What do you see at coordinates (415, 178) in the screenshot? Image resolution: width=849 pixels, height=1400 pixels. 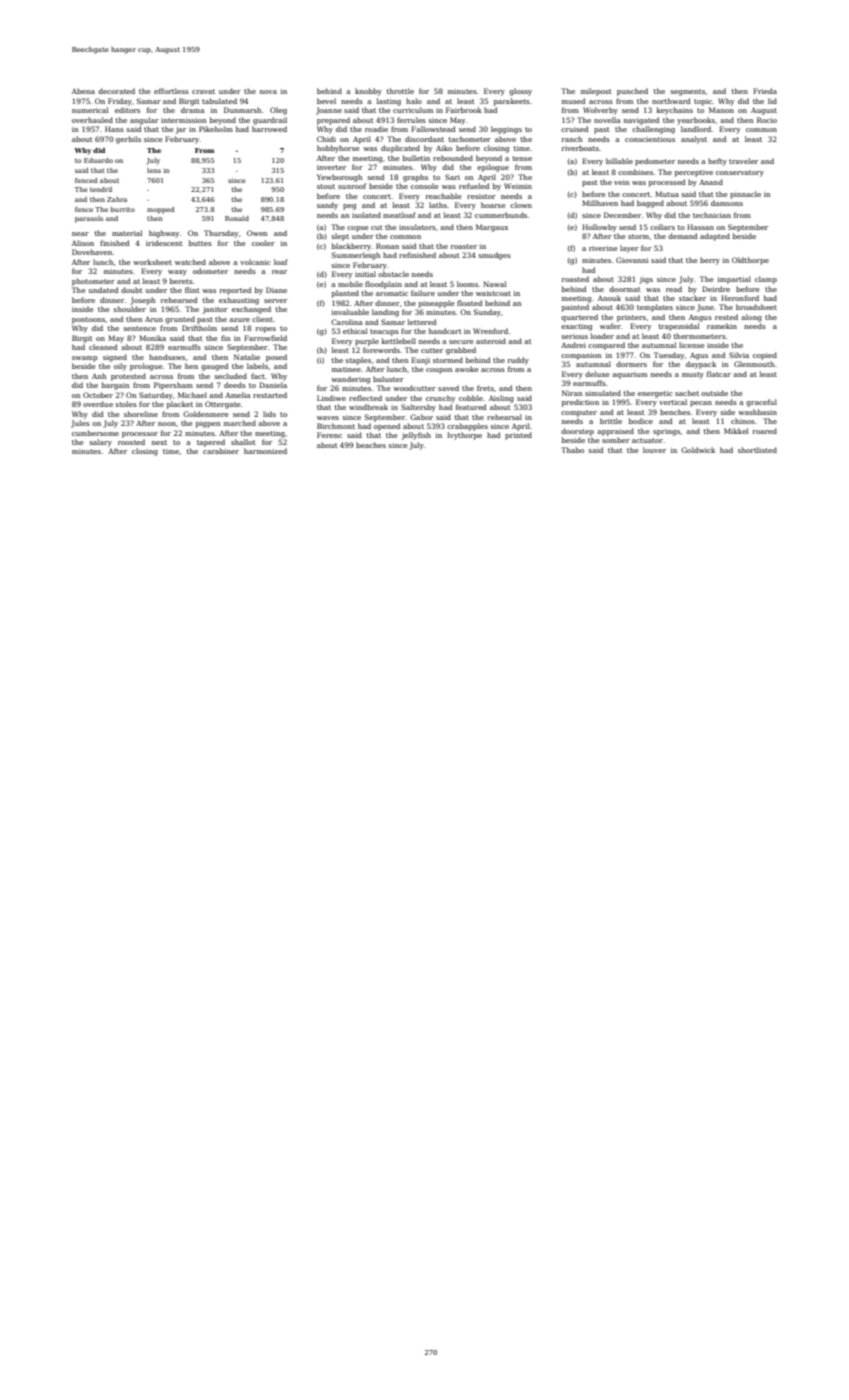 I see `graphs` at bounding box center [415, 178].
